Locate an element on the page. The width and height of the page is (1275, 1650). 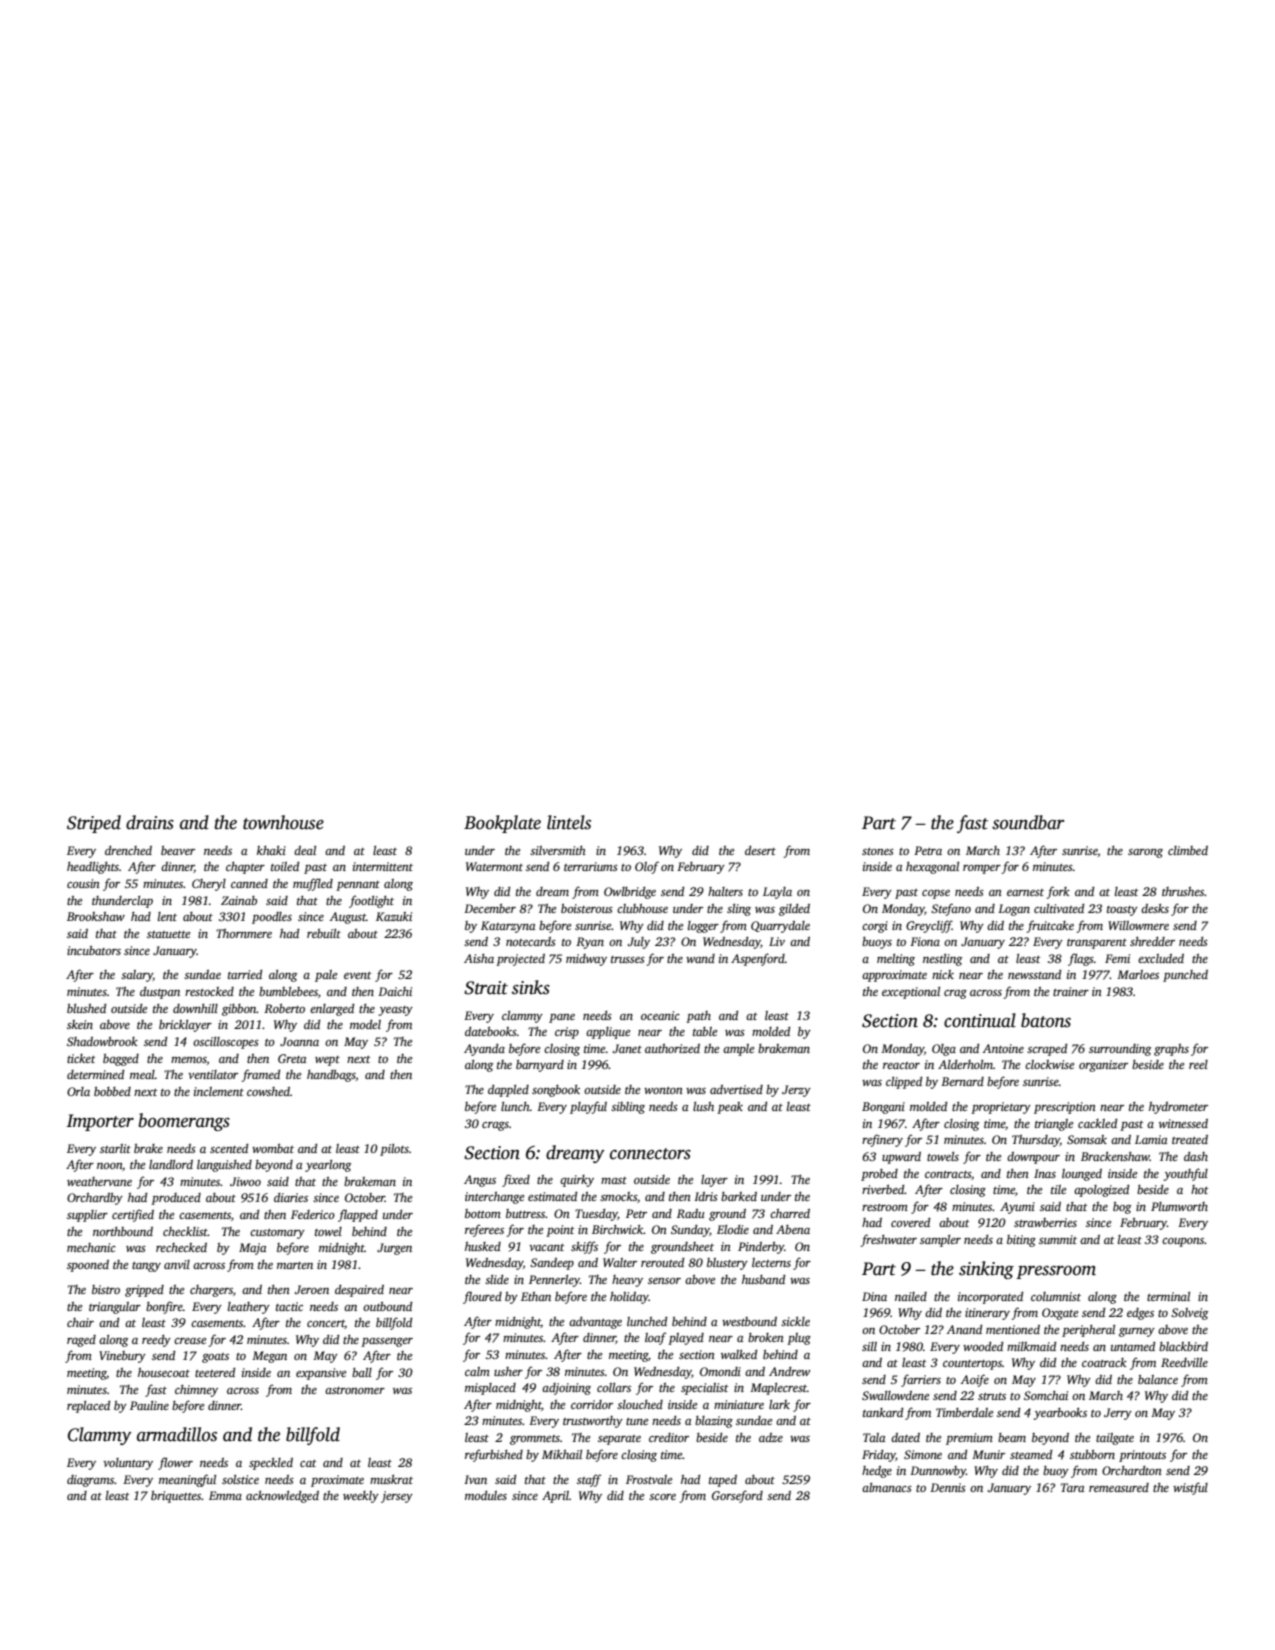
Tara is located at coordinates (1073, 1487).
